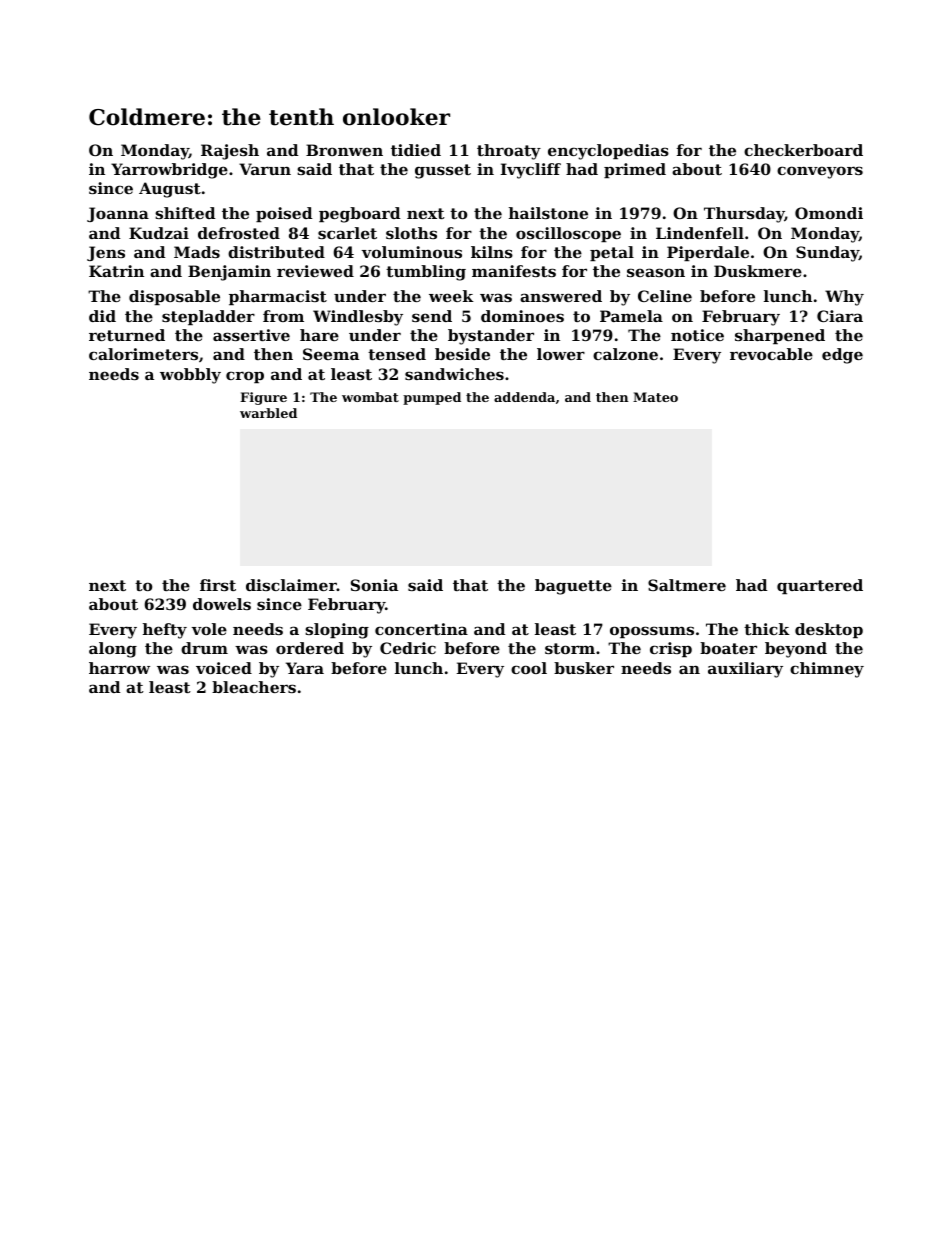 This screenshot has width=952, height=1233. What do you see at coordinates (608, 152) in the screenshot?
I see `encyclopedias` at bounding box center [608, 152].
